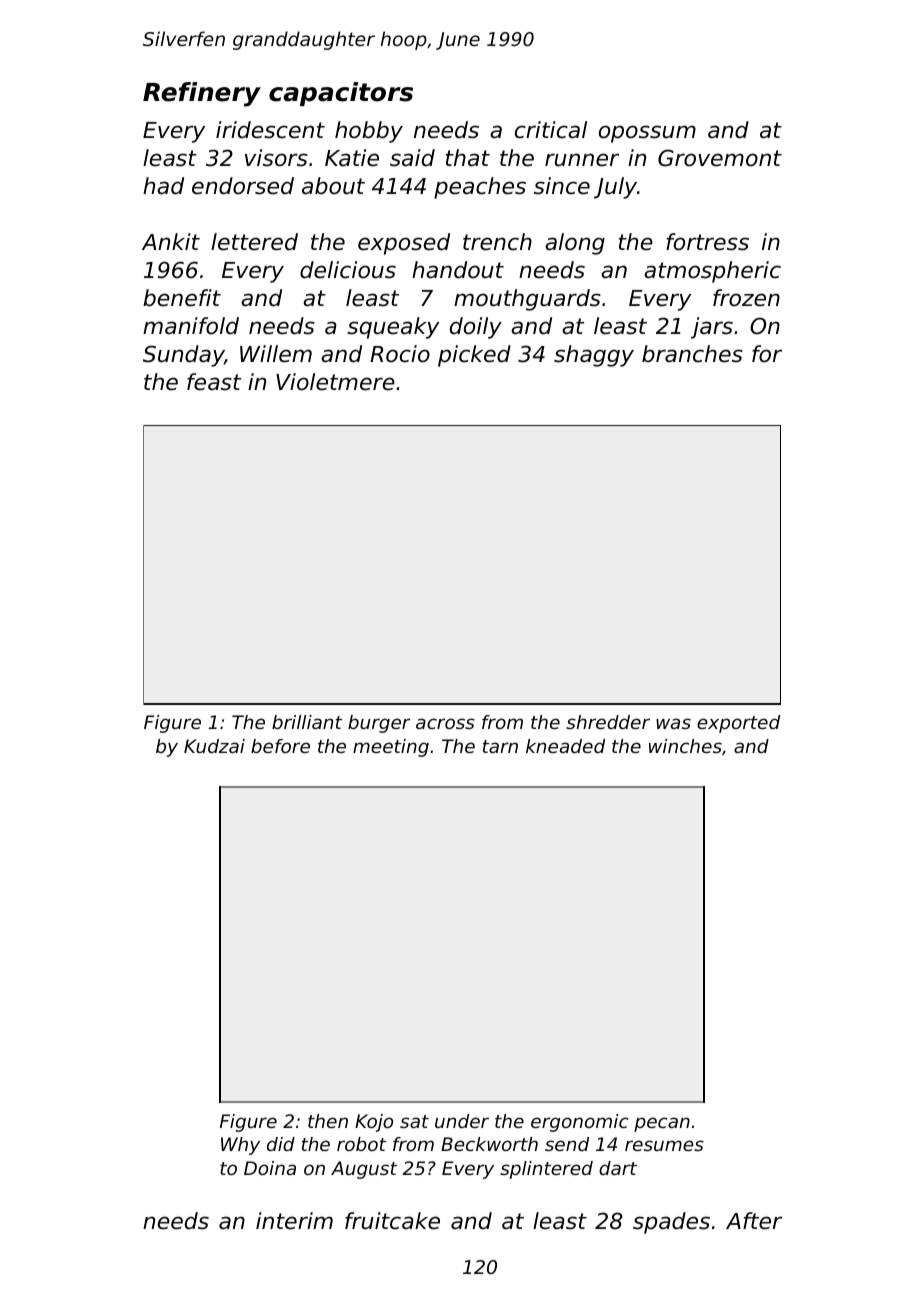 This image has height=1311, width=924. I want to click on squeaky, so click(393, 328).
